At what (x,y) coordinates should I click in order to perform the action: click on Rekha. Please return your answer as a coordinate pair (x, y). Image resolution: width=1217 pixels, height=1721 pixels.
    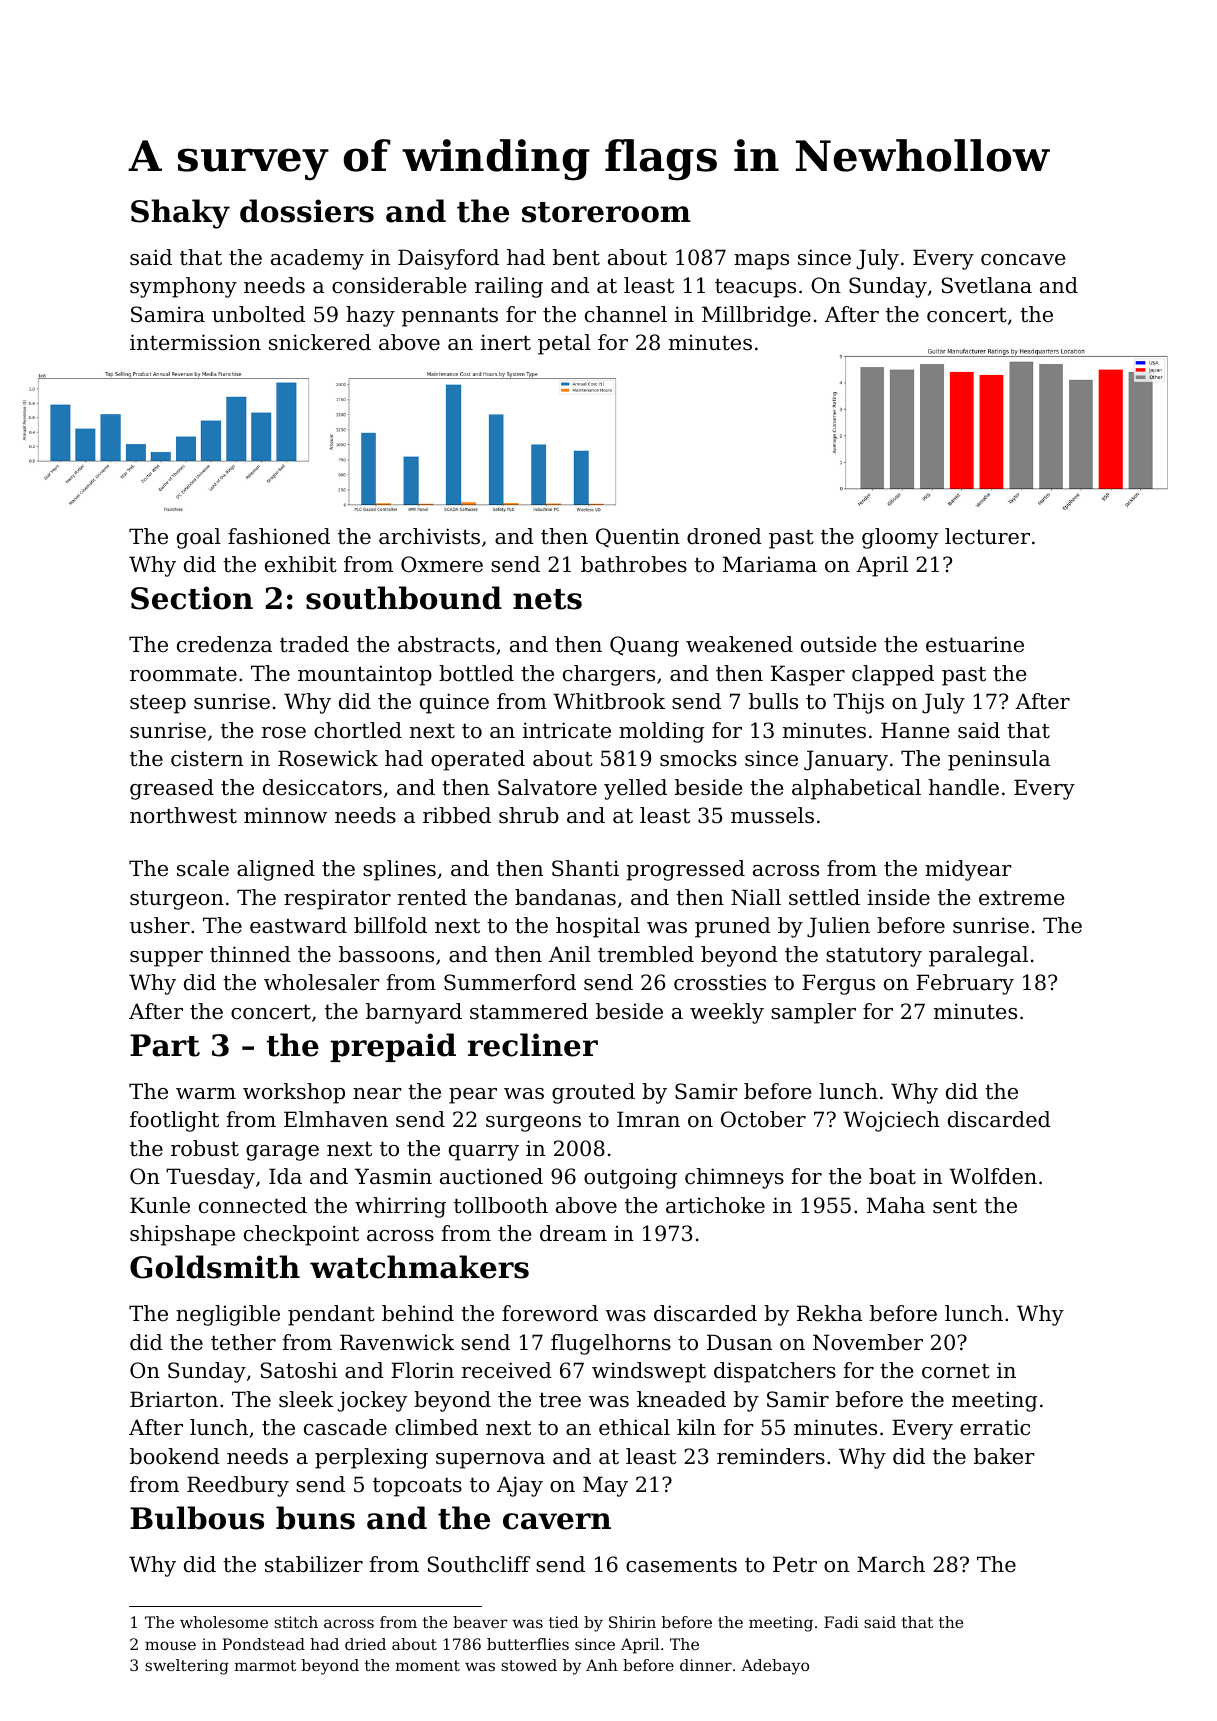
    Looking at the image, I should click on (829, 1313).
